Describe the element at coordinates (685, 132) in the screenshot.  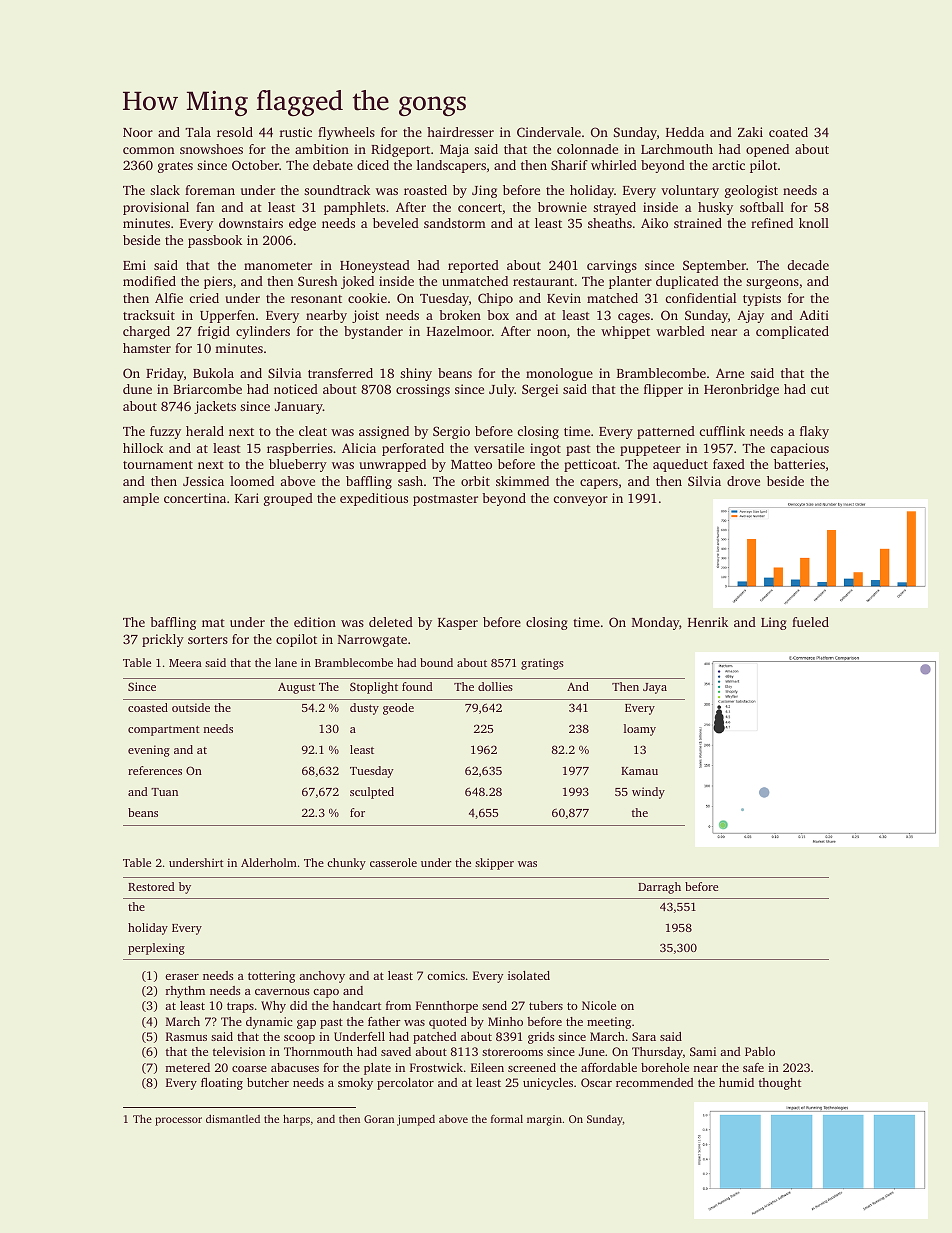
I see `Hedda` at that location.
